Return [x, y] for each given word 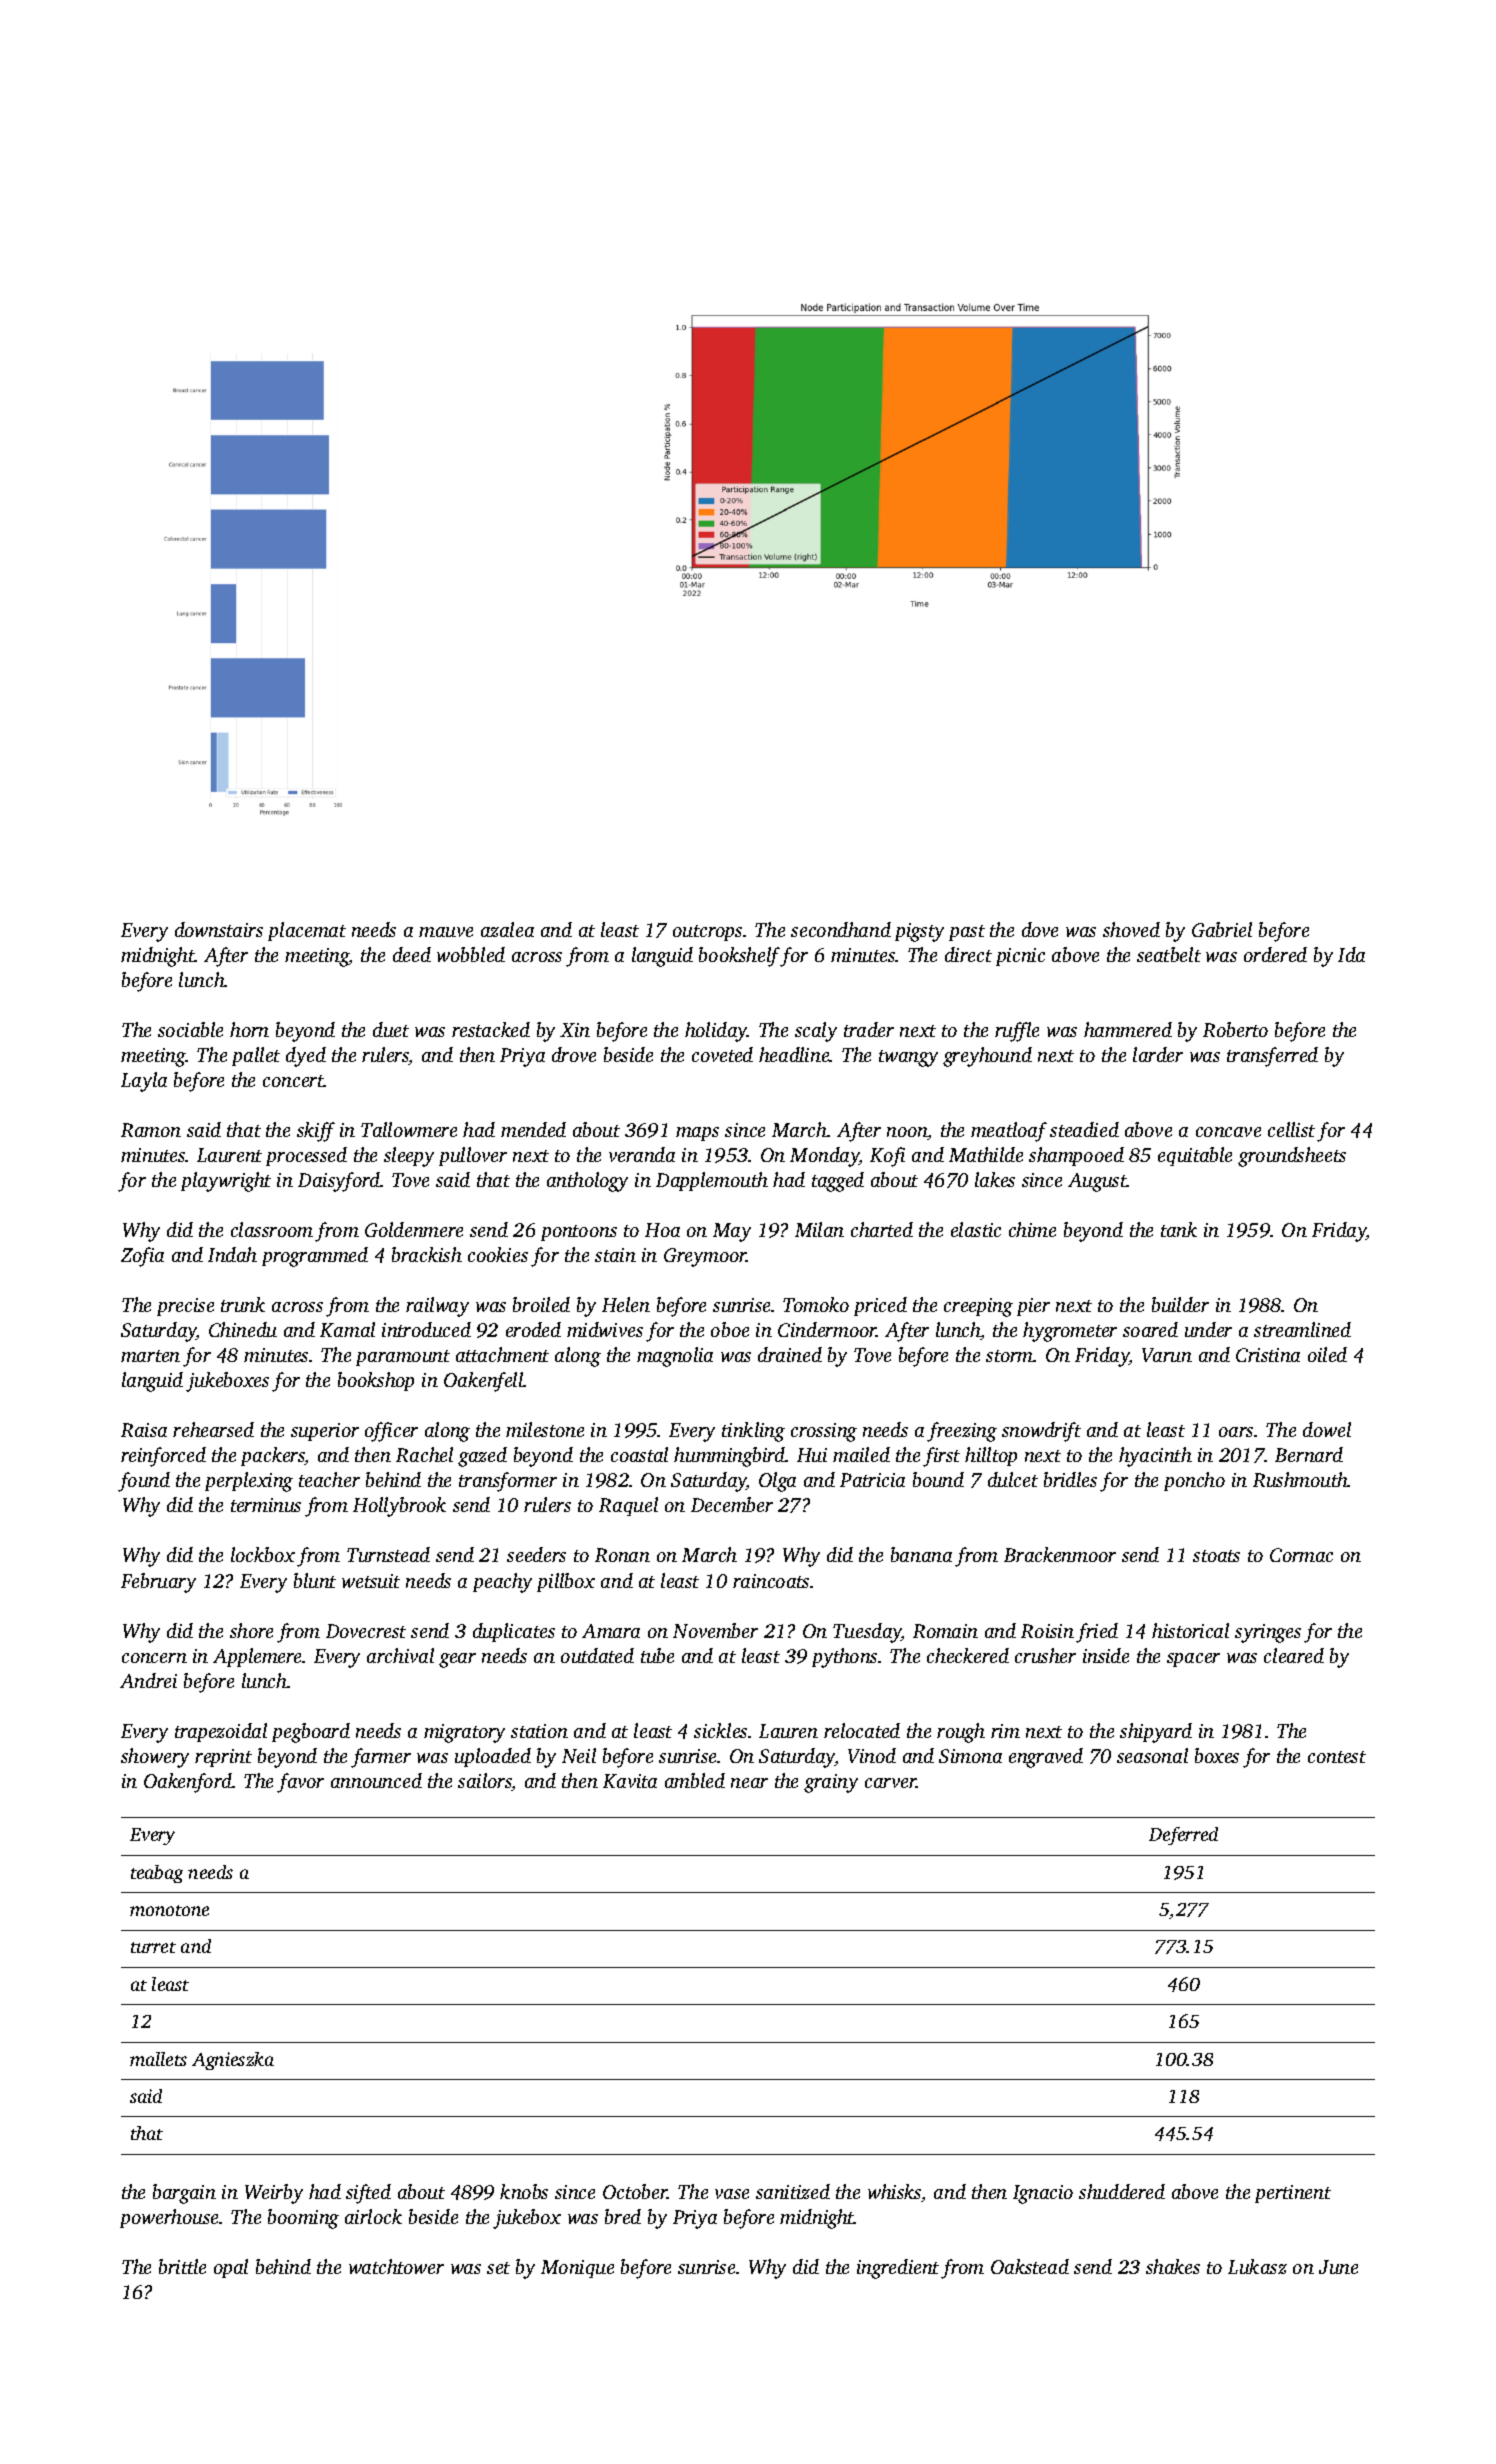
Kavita [630, 1781]
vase [732, 2194]
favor [300, 1783]
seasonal [1152, 1755]
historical [1190, 1630]
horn [249, 1029]
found [144, 1482]
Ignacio [1043, 2194]
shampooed [1076, 1156]
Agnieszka [233, 2061]
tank [1179, 1229]
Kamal [347, 1329]
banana [921, 1554]
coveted [722, 1054]
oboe [730, 1329]
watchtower [396, 2266]
